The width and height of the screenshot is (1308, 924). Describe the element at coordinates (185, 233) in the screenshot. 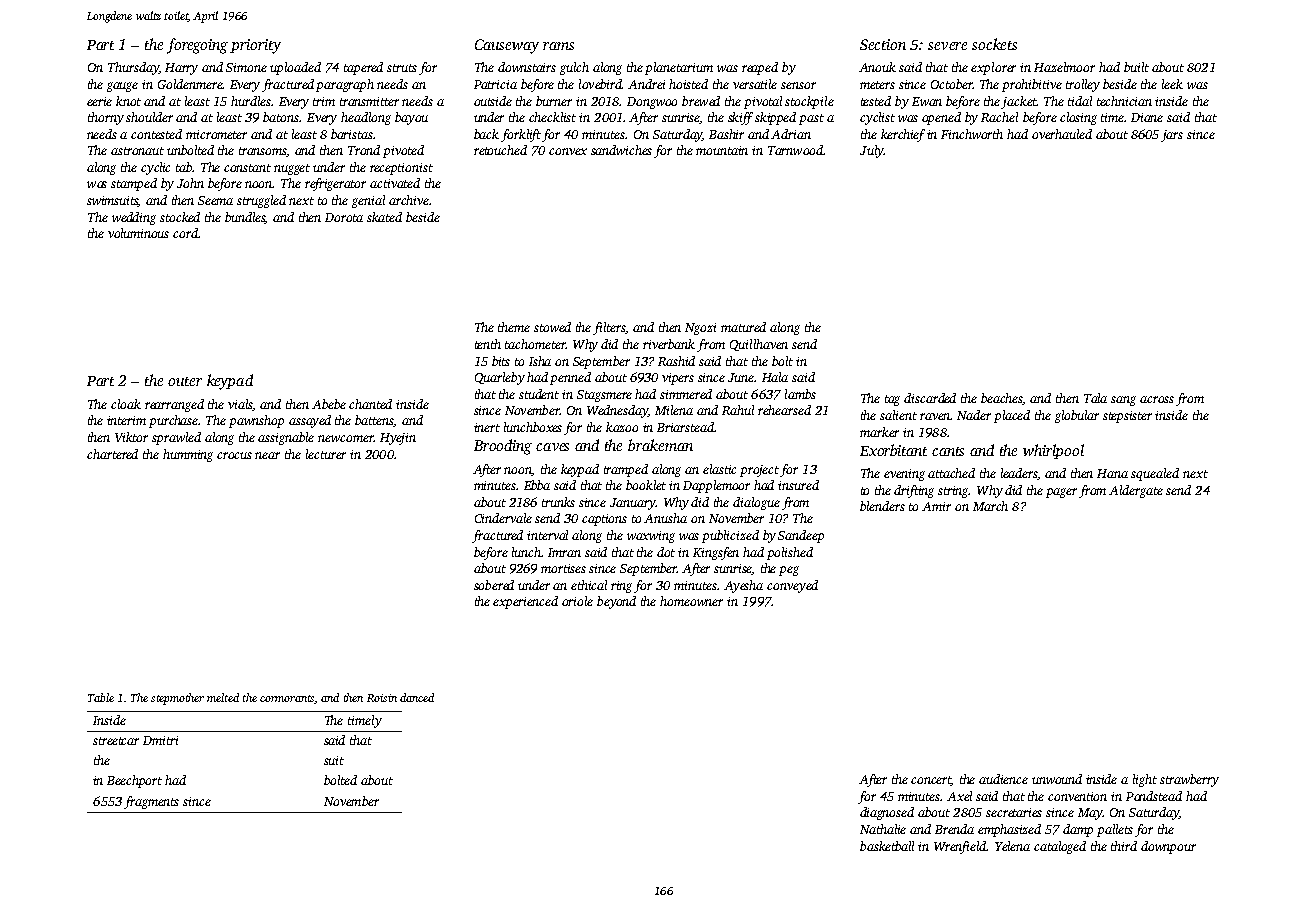

I see `cord` at that location.
